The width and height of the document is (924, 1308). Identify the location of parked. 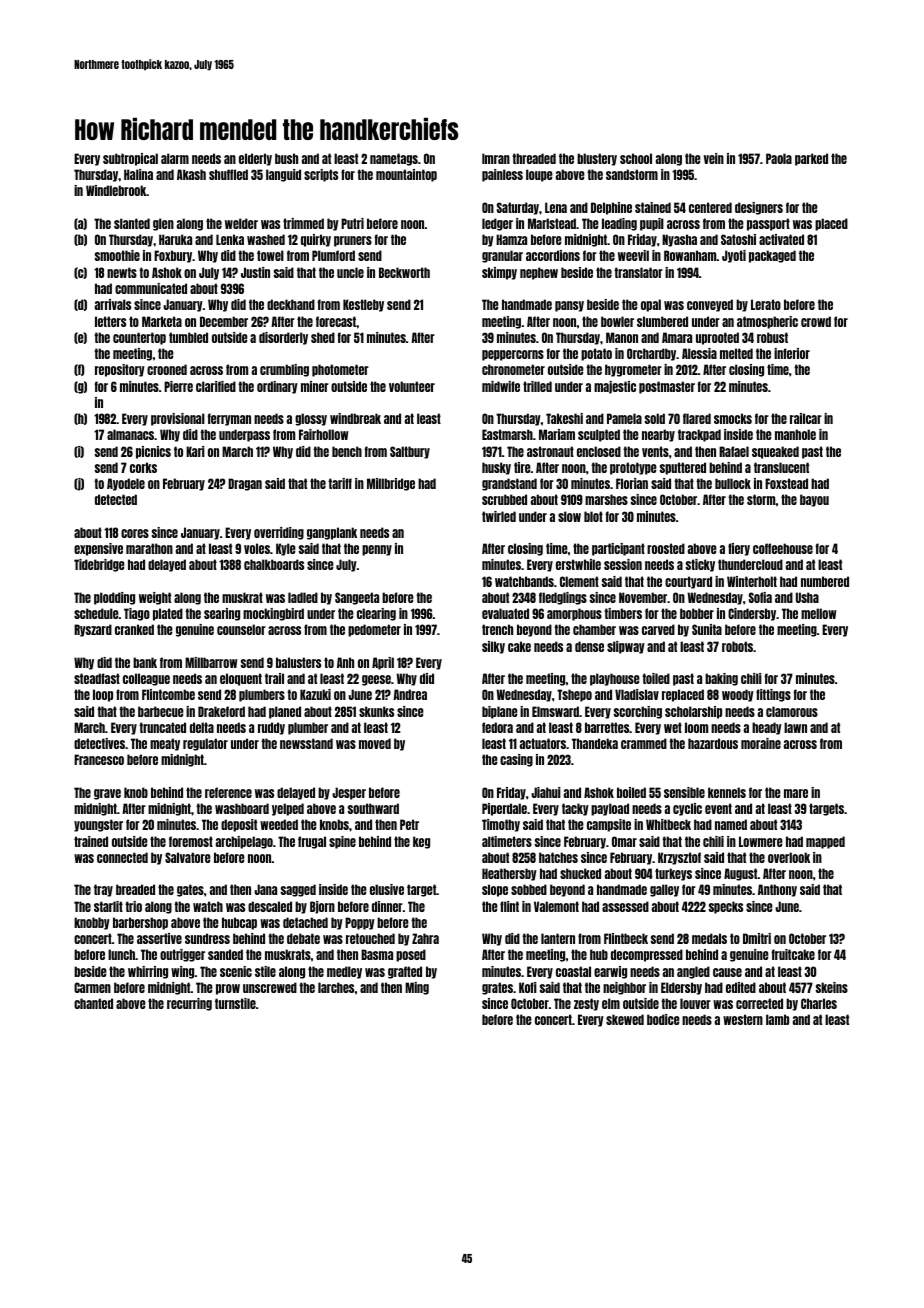
(811, 159).
